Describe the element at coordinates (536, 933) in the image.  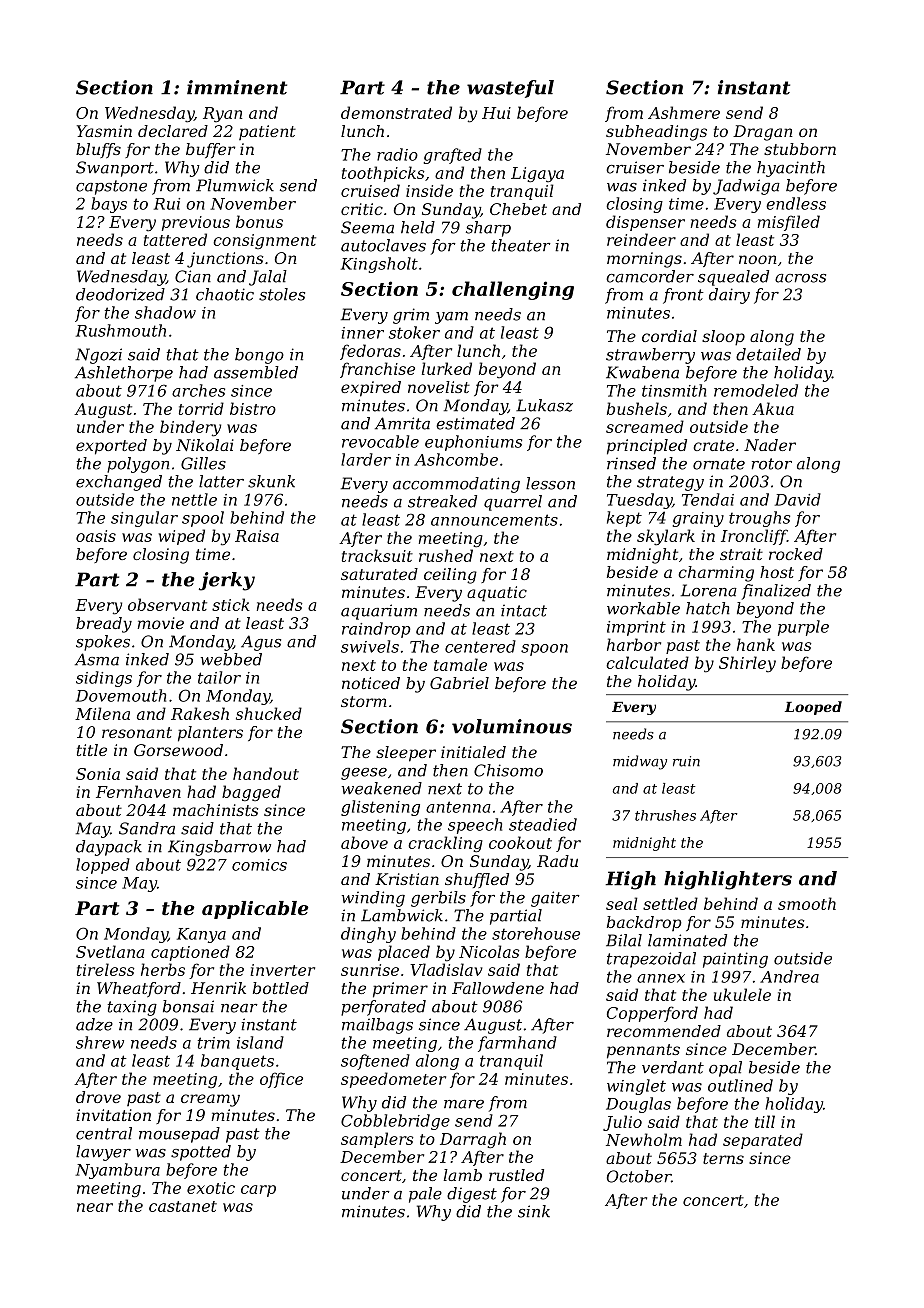
I see `storehouse` at that location.
